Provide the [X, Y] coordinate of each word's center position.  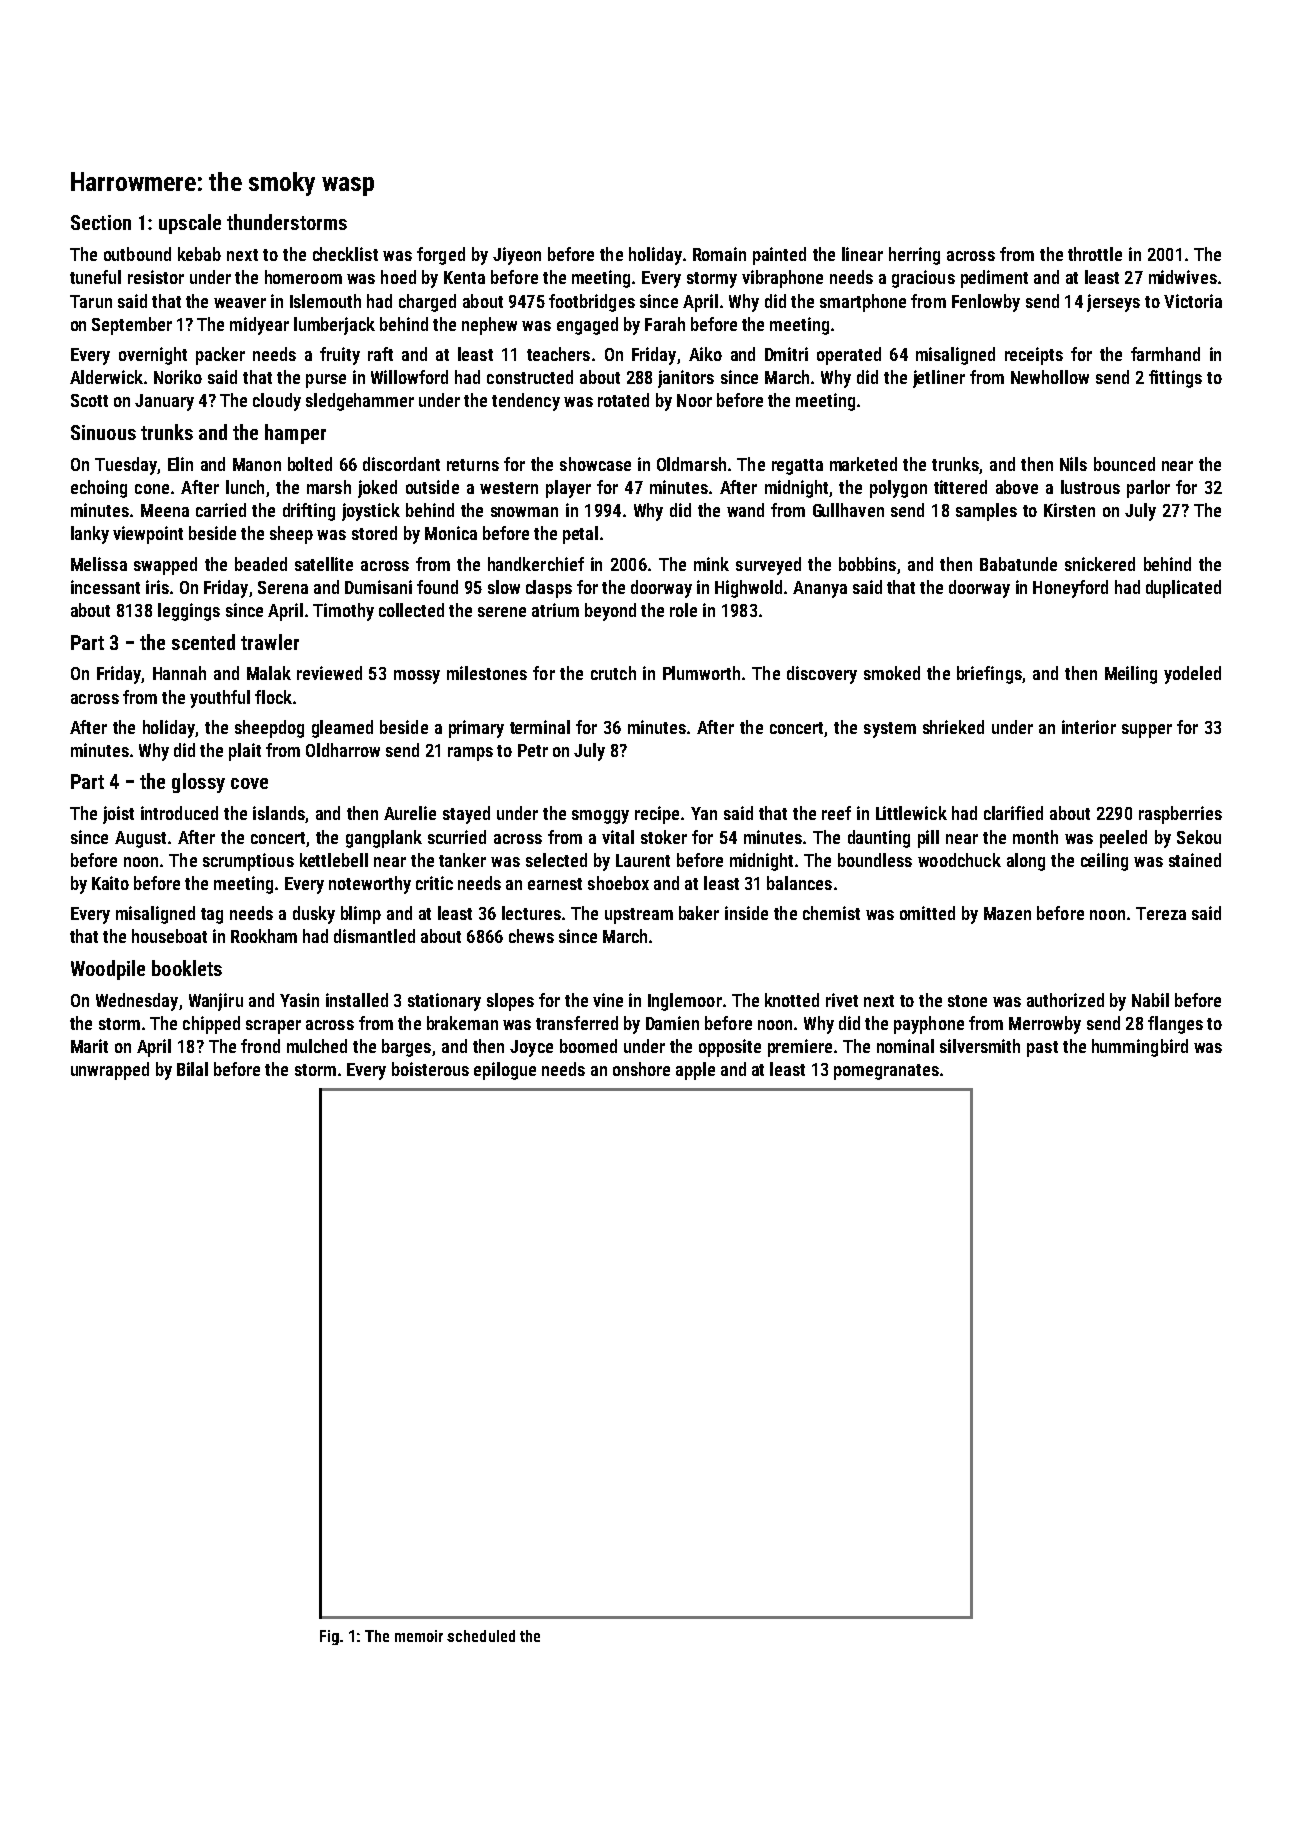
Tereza [1161, 913]
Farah [665, 324]
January [164, 402]
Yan [704, 813]
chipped [211, 1025]
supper [1147, 731]
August [140, 839]
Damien [672, 1023]
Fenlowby [986, 303]
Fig [329, 1637]
